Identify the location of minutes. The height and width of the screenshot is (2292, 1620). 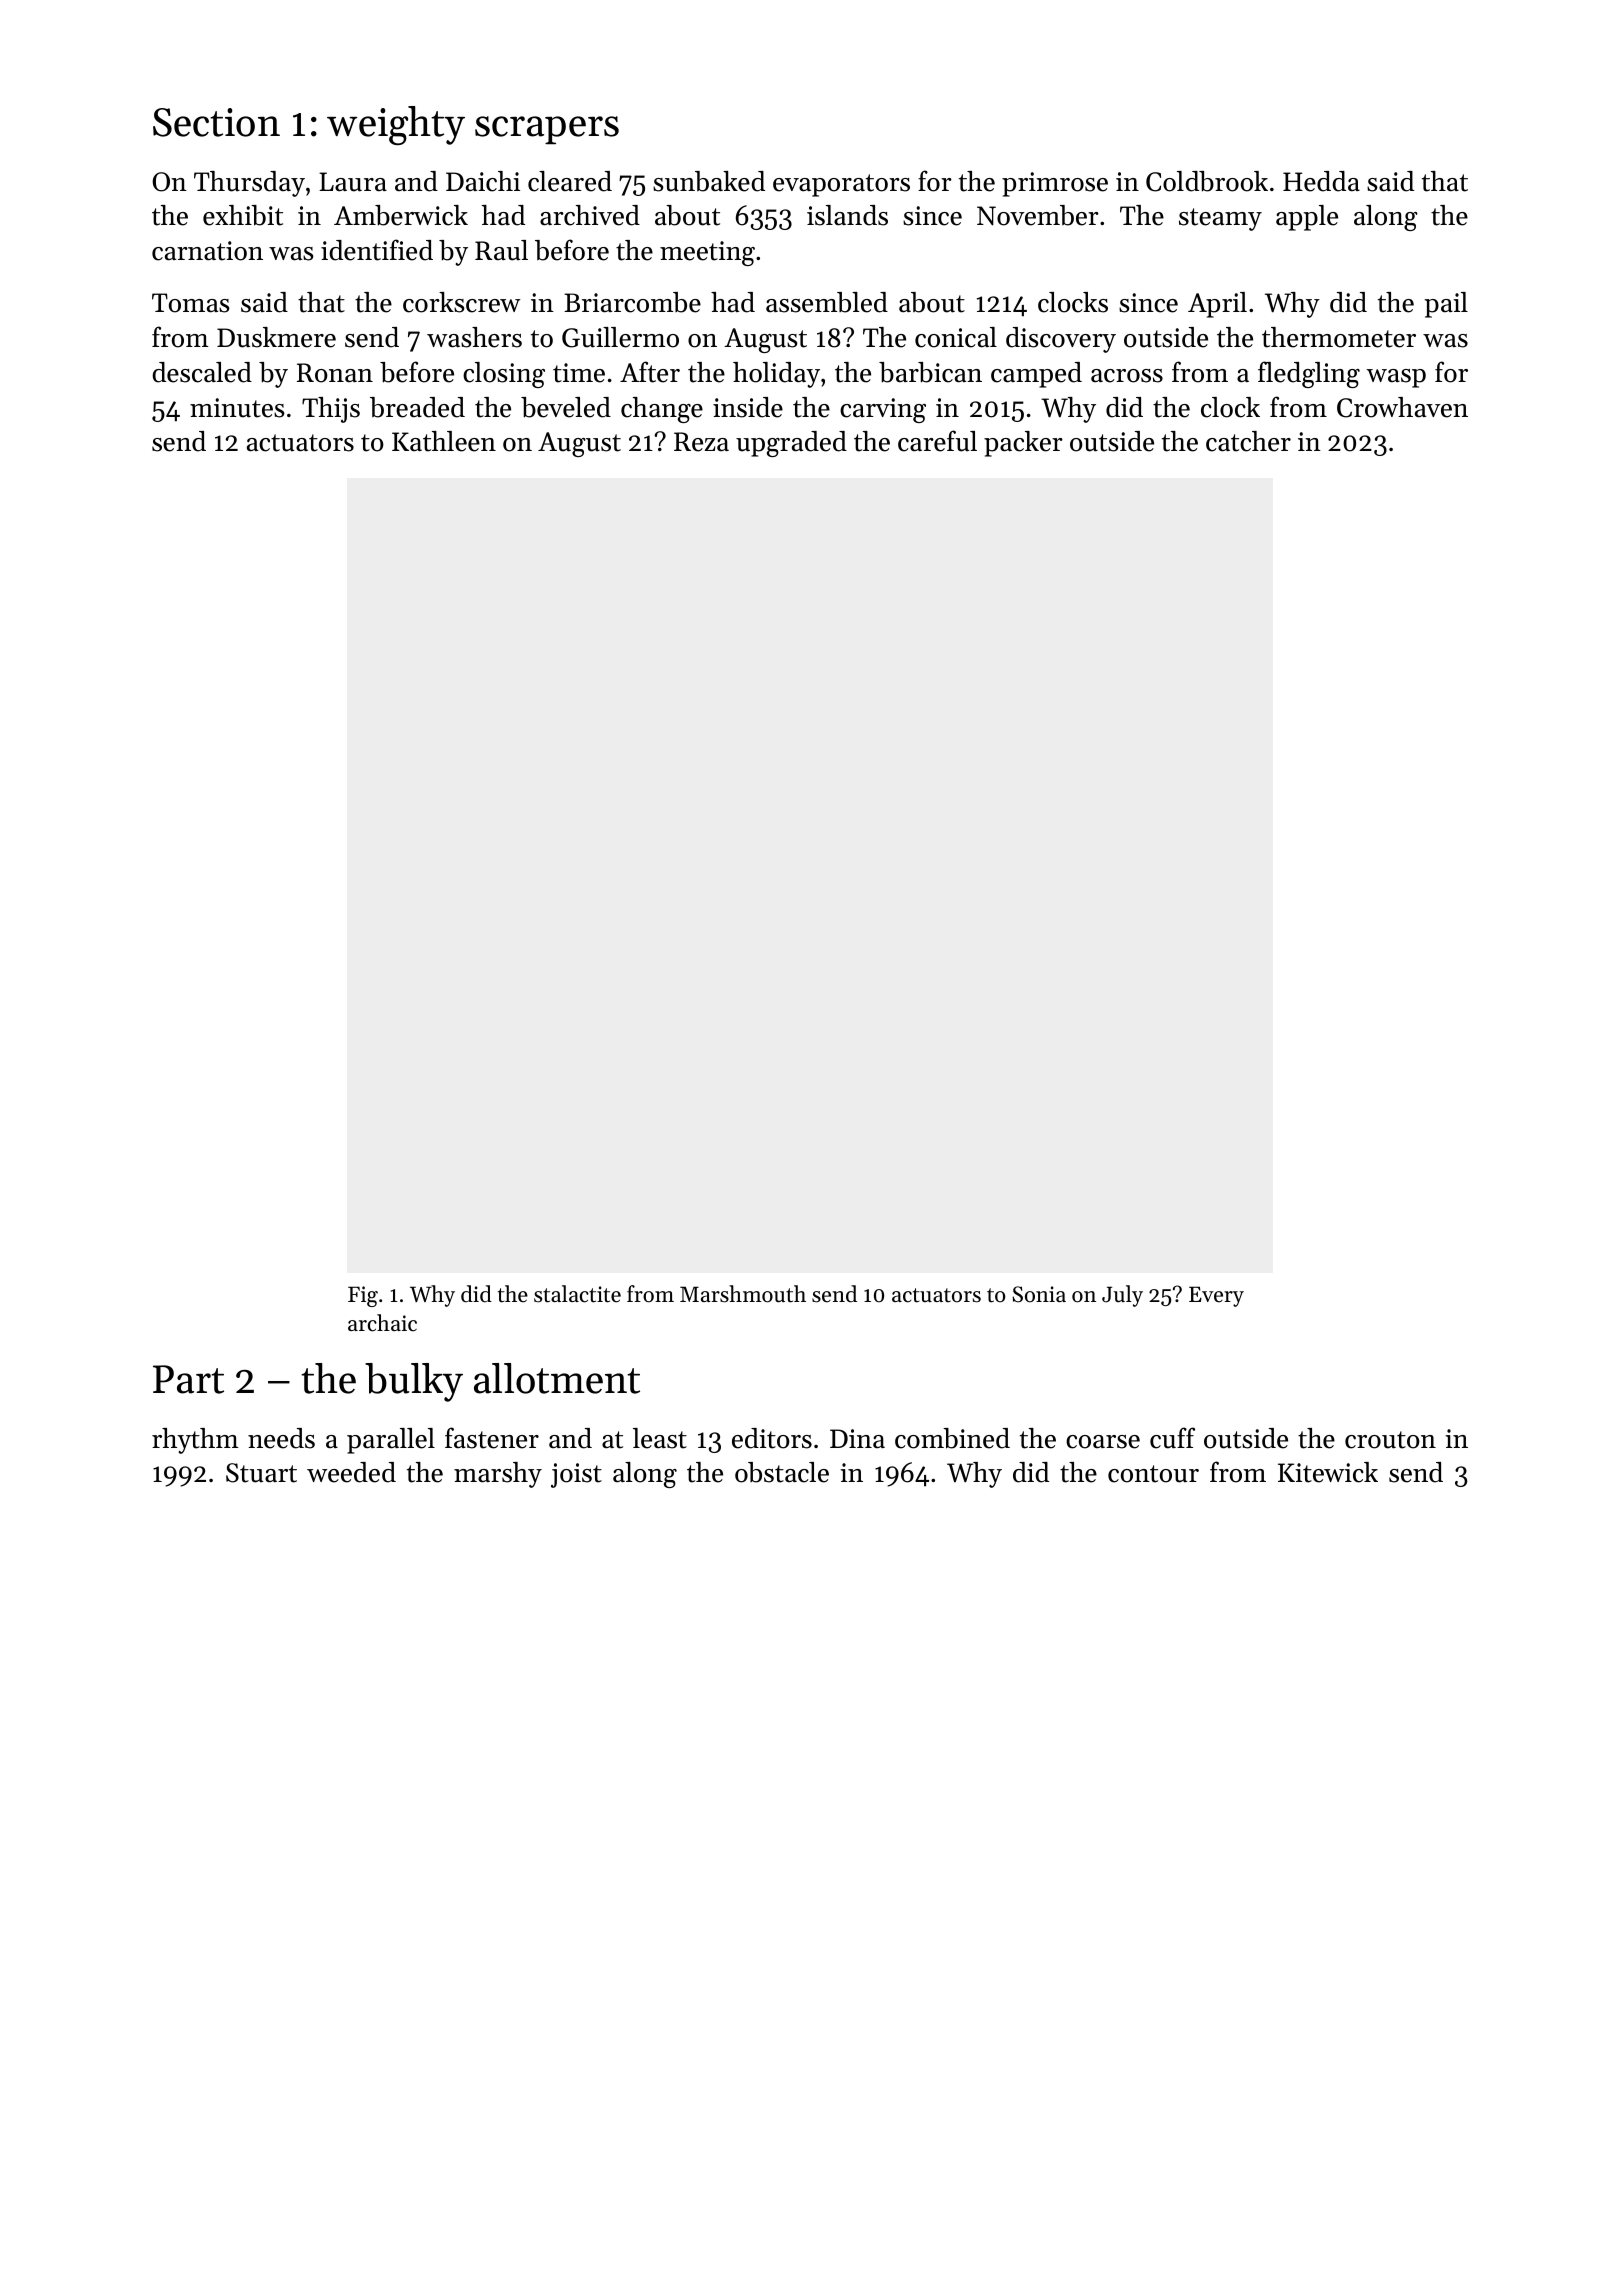
(237, 408).
